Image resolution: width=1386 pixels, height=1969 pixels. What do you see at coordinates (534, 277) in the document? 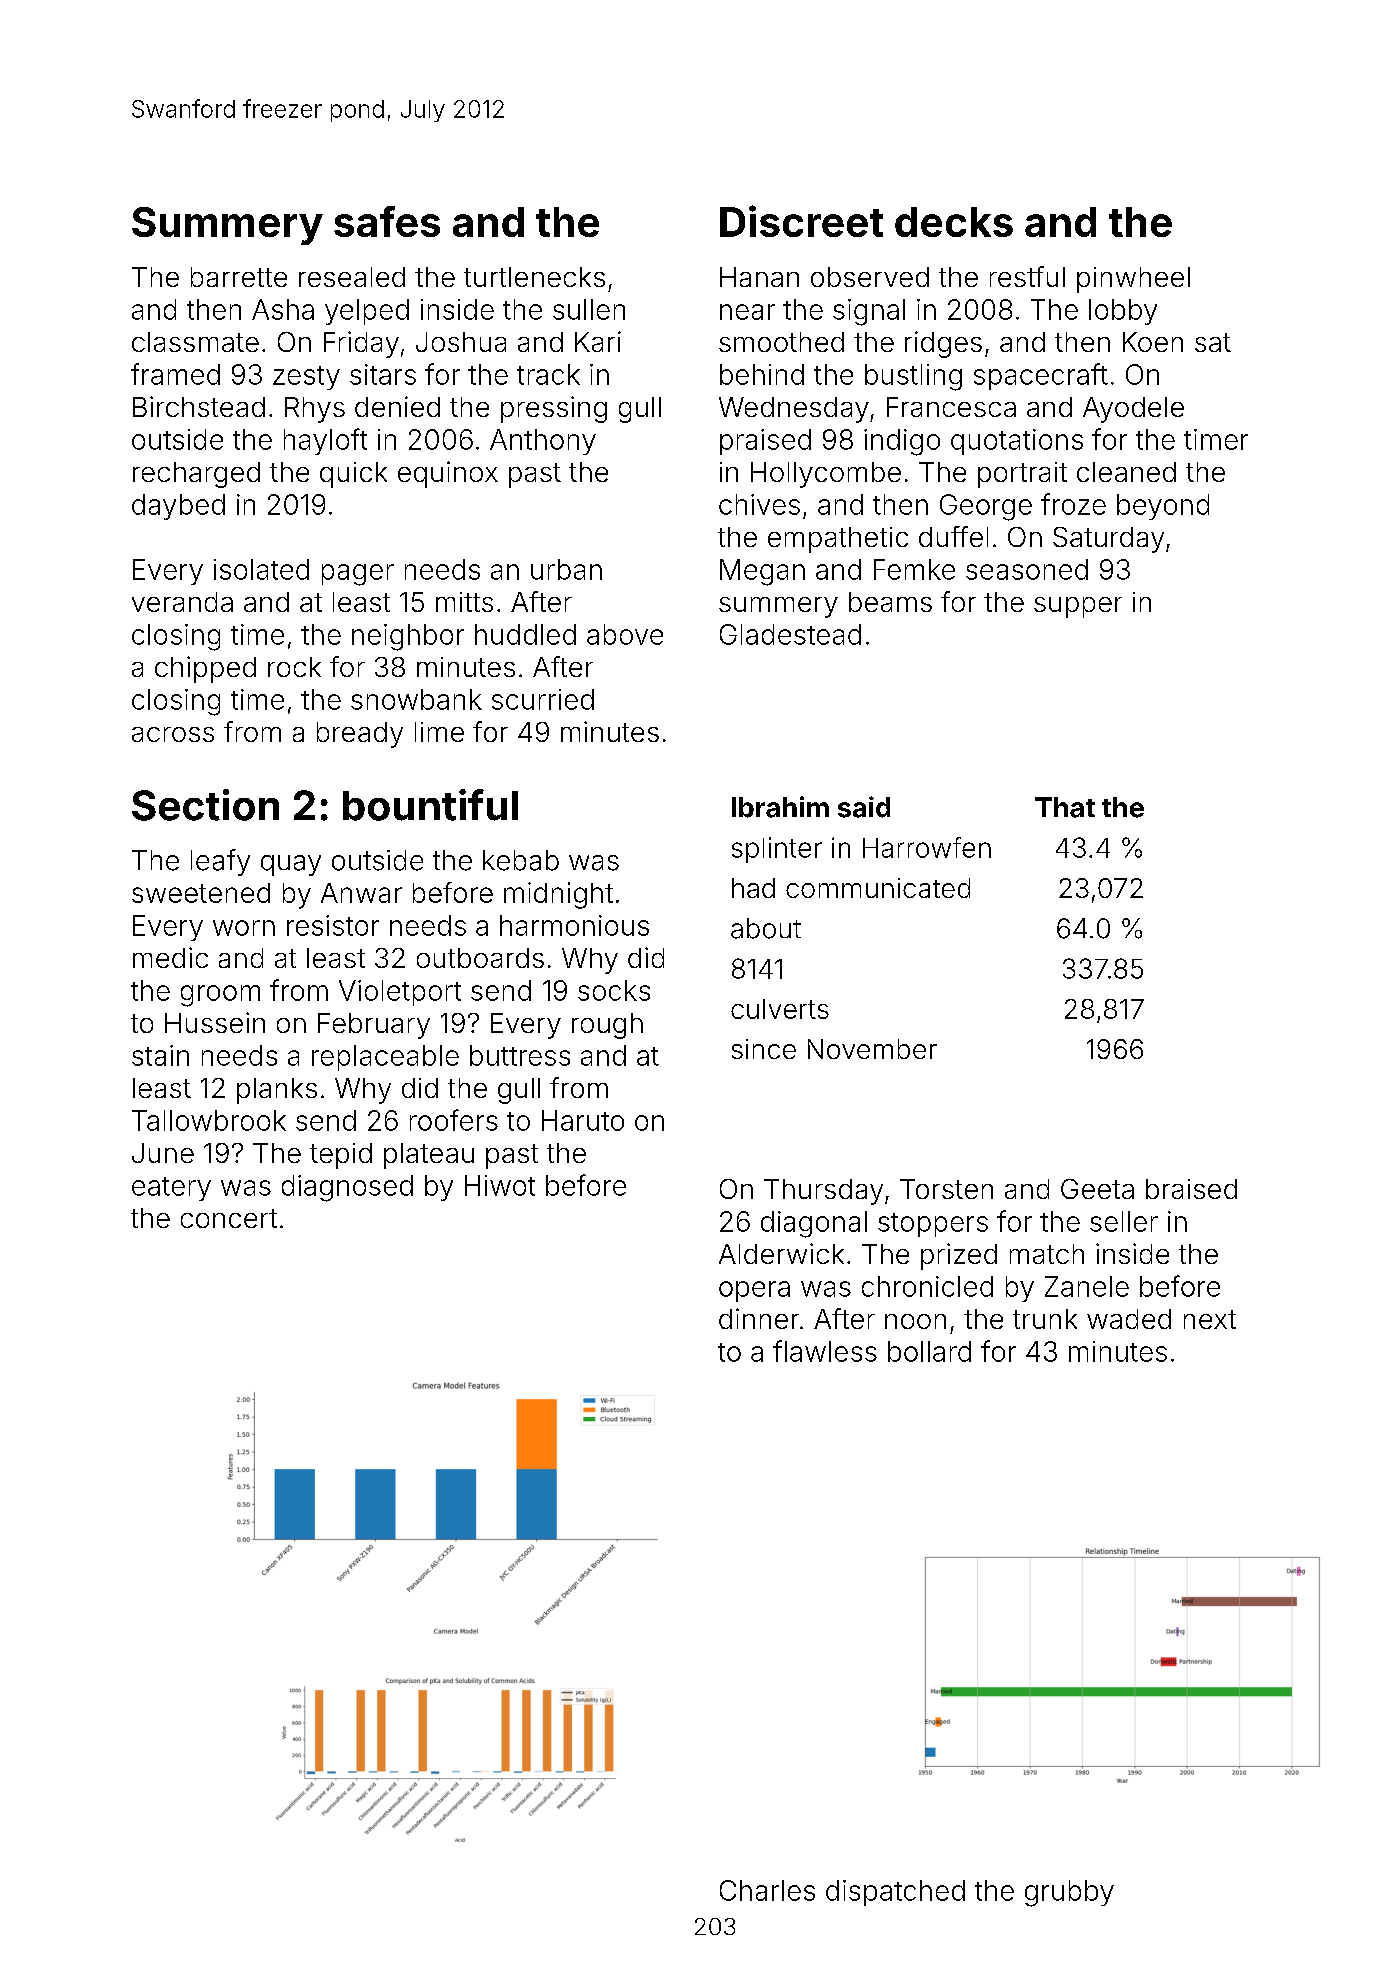
I see `turtlenecks` at bounding box center [534, 277].
